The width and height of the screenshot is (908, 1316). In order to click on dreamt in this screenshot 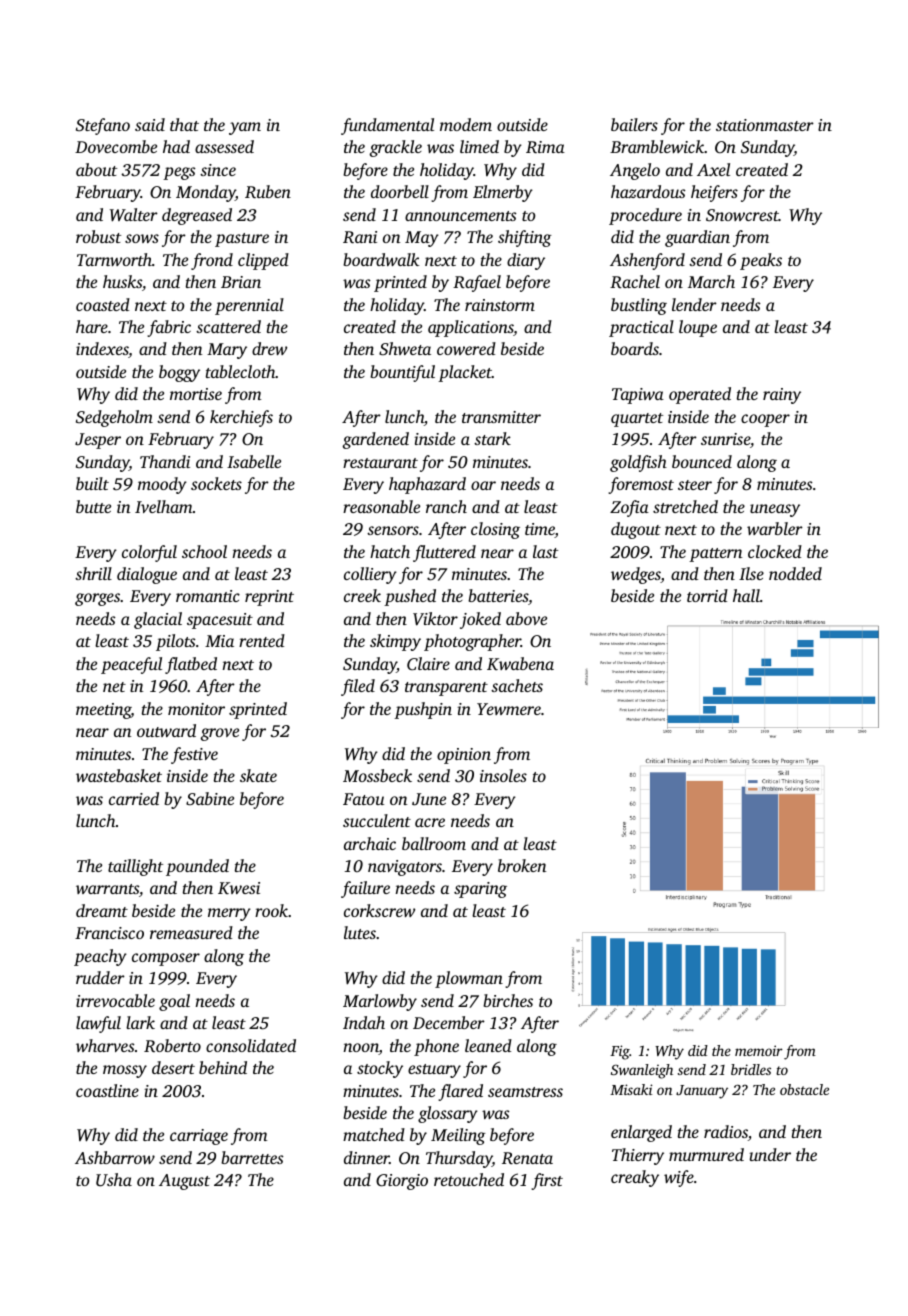, I will do `click(102, 910)`.
